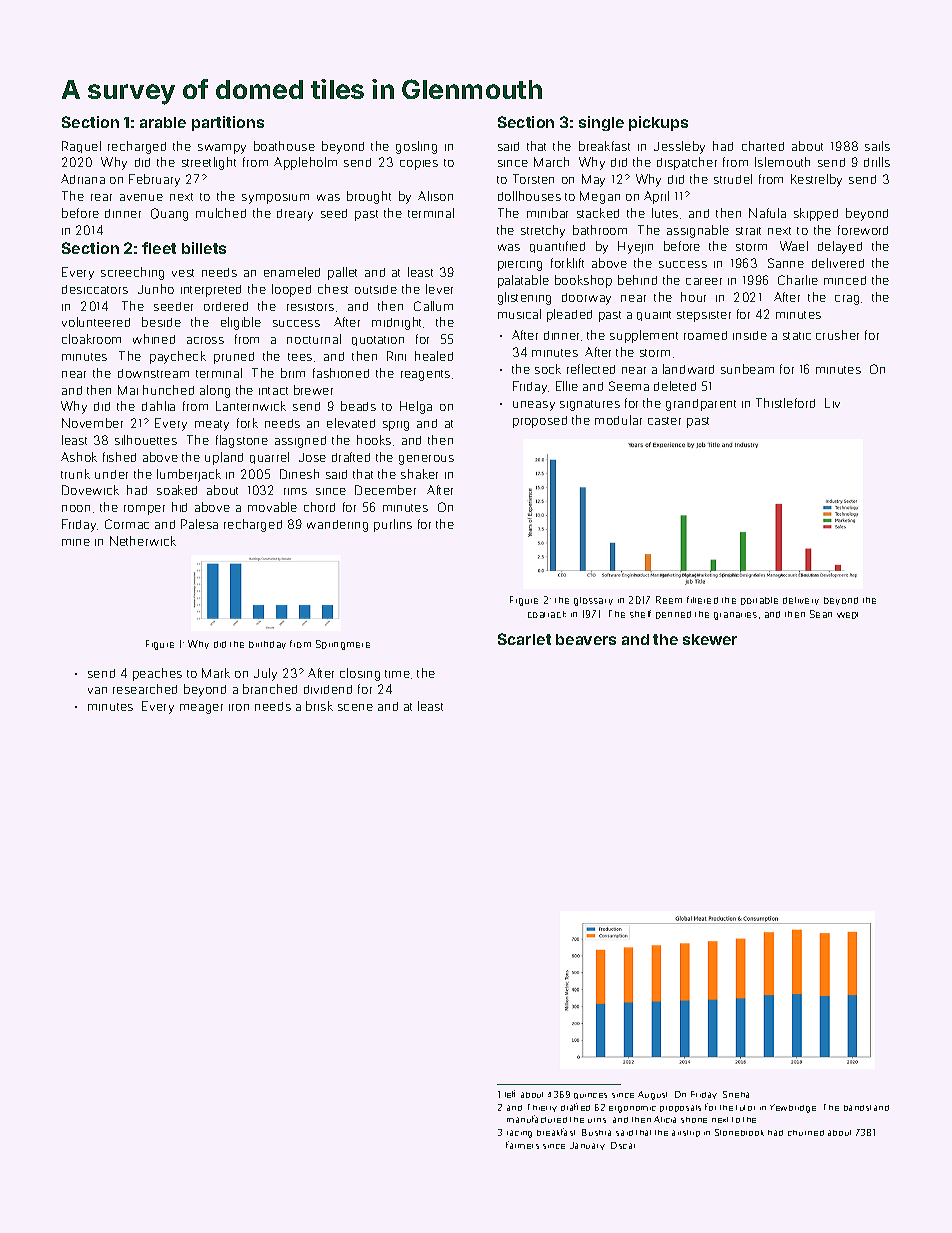 The width and height of the image is (952, 1233). I want to click on portable, so click(759, 601).
